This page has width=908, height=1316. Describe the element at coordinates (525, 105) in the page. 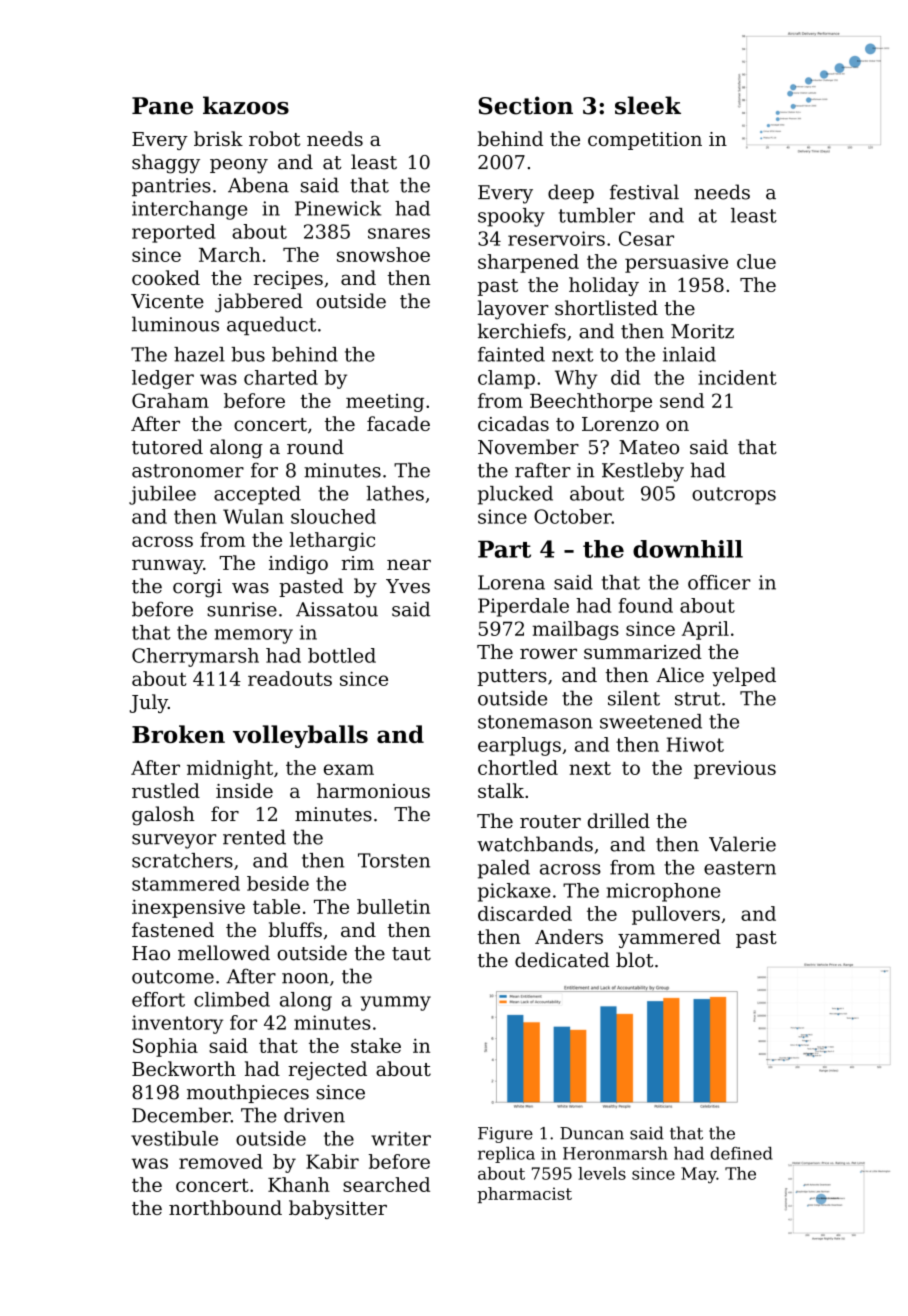

I see `Section` at that location.
